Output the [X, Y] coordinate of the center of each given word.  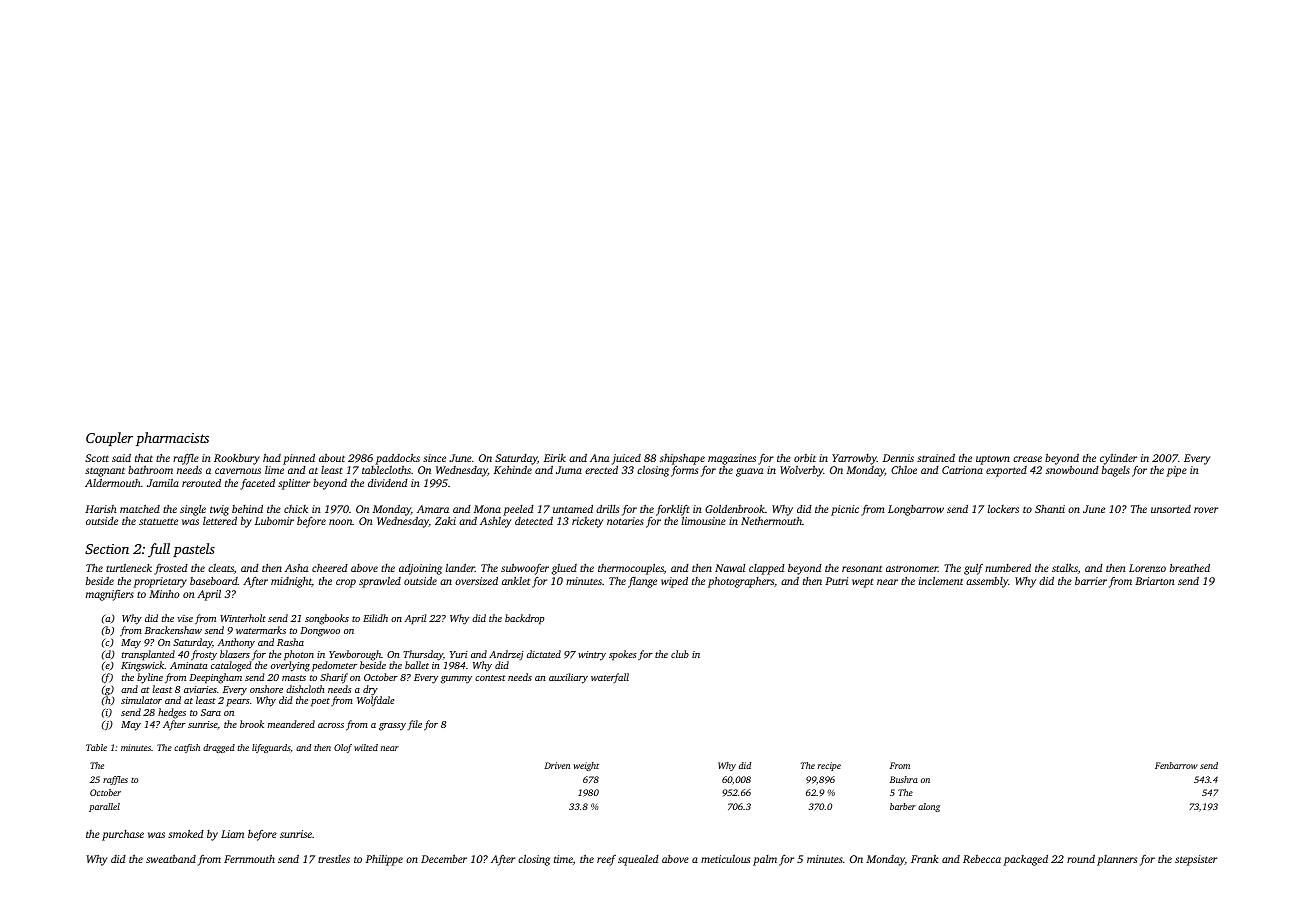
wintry [592, 656]
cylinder [1118, 459]
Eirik [555, 457]
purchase [123, 835]
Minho [164, 594]
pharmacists [172, 439]
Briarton [1155, 581]
